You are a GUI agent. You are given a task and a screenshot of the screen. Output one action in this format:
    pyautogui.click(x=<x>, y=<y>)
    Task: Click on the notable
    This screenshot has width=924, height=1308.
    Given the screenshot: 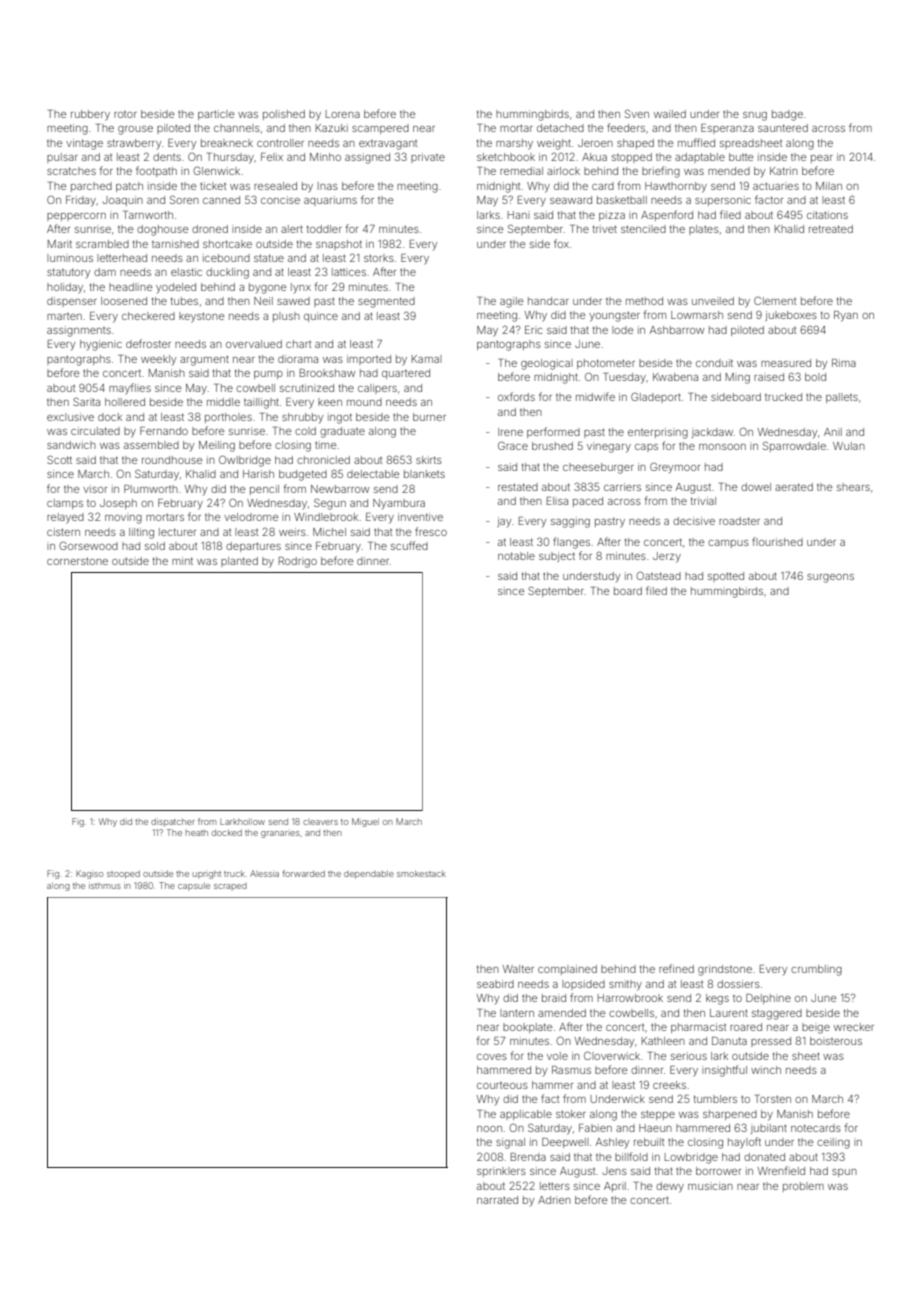 What is the action you would take?
    pyautogui.click(x=516, y=556)
